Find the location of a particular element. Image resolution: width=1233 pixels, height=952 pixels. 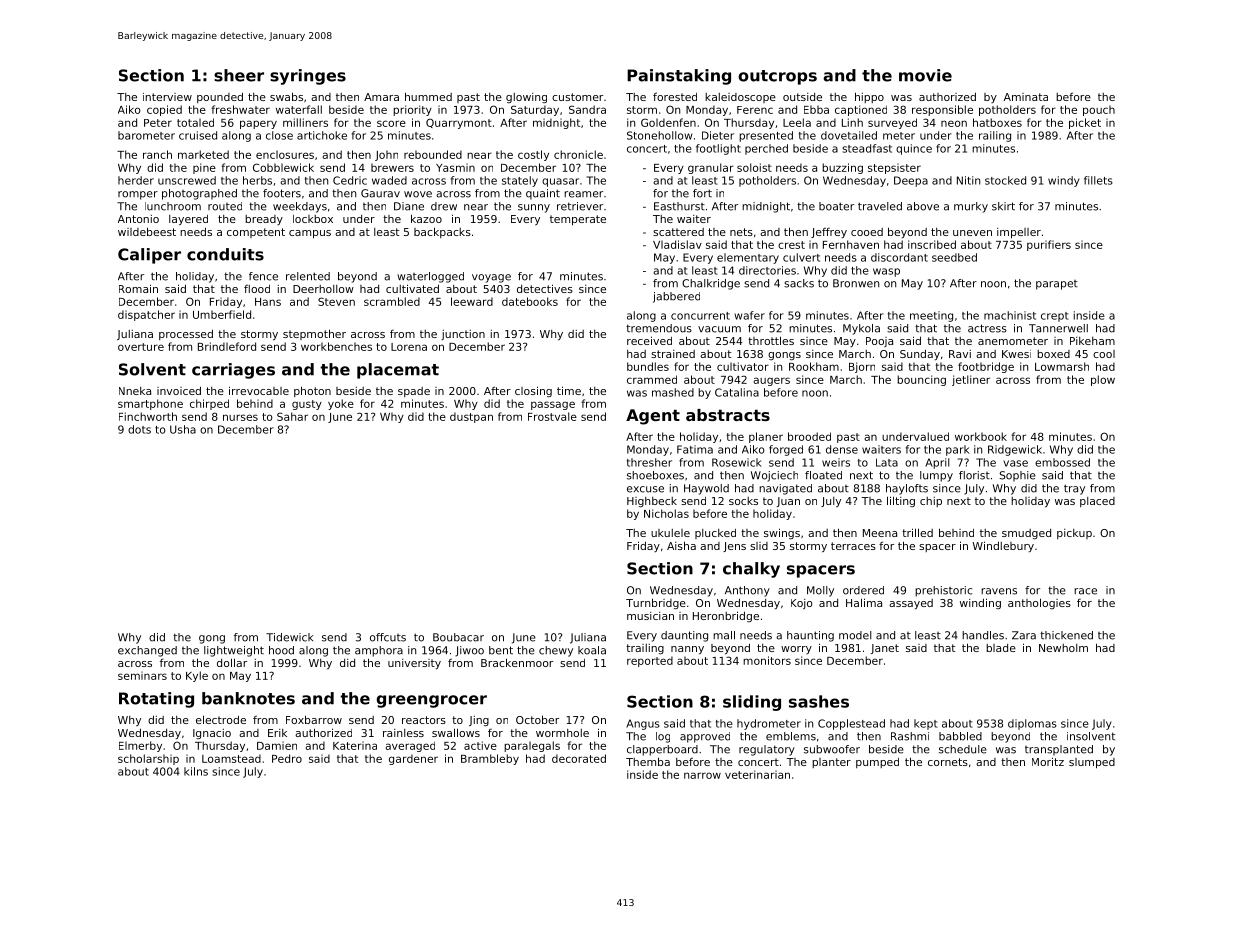

Painstaking is located at coordinates (679, 77).
